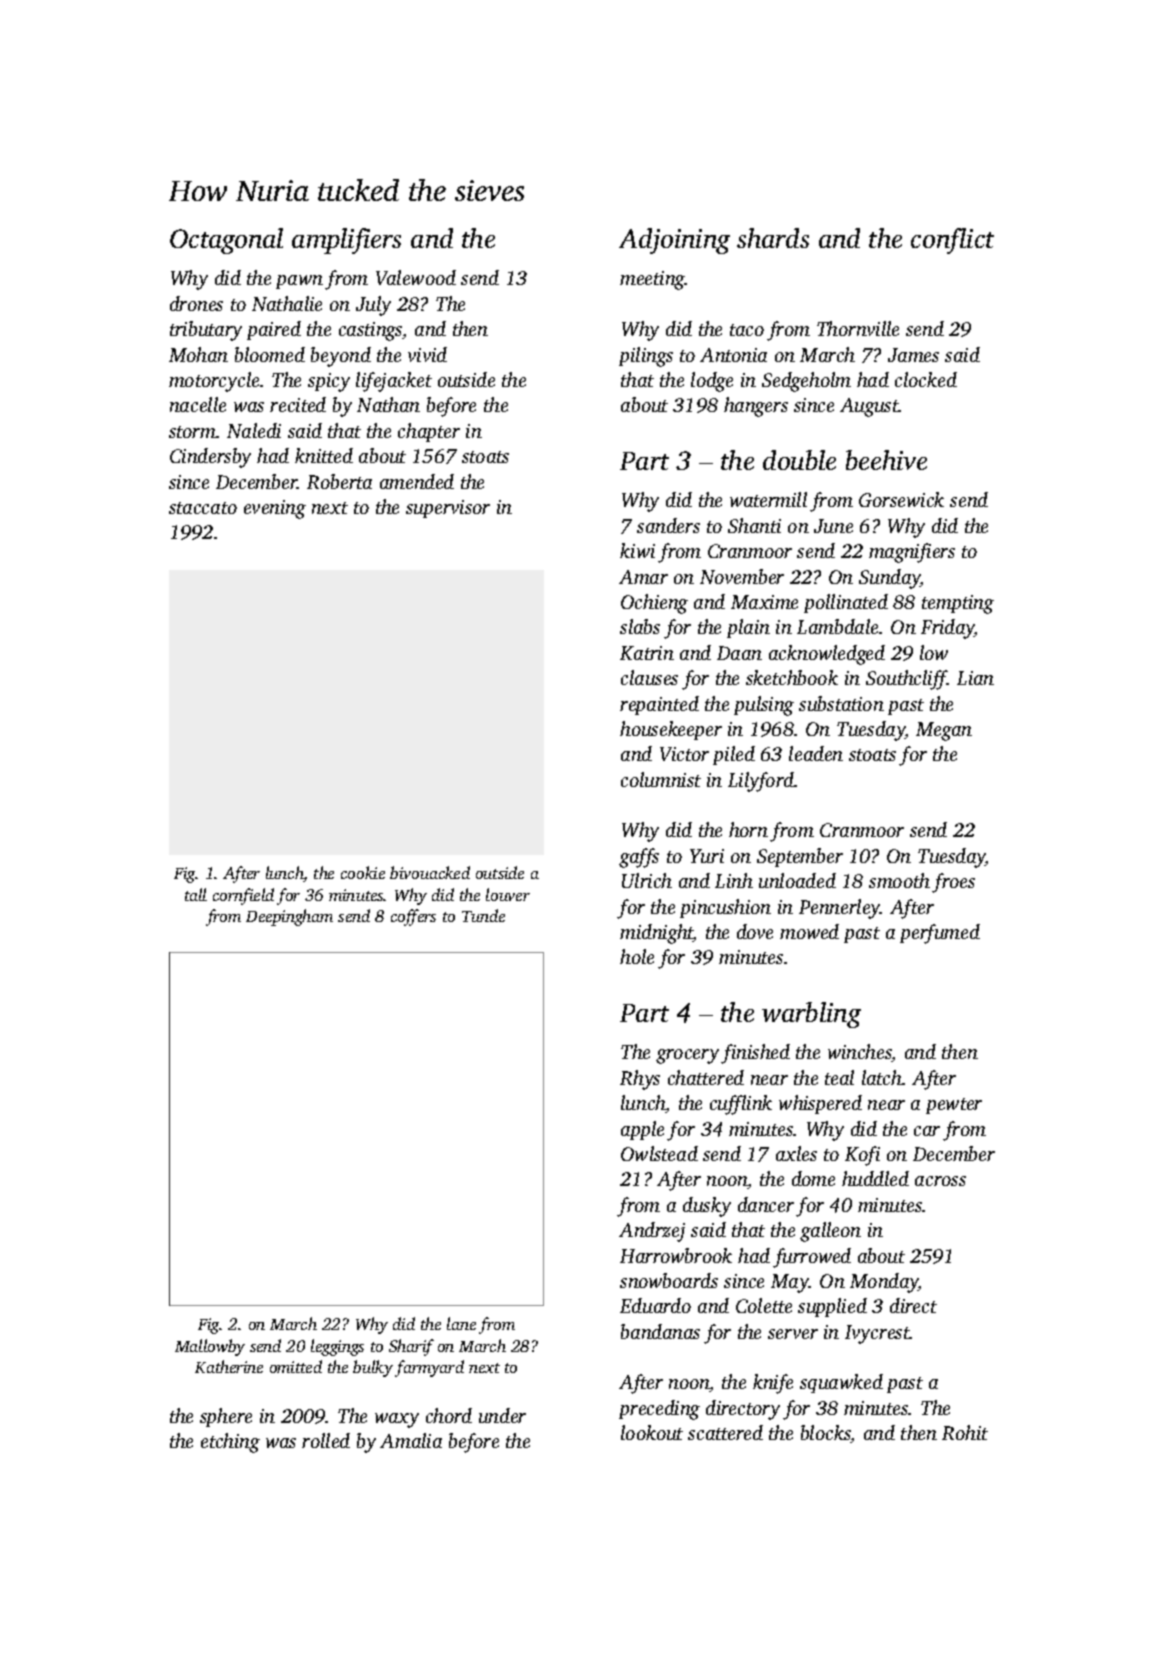 The width and height of the image is (1165, 1654). What do you see at coordinates (869, 407) in the image?
I see `August` at bounding box center [869, 407].
